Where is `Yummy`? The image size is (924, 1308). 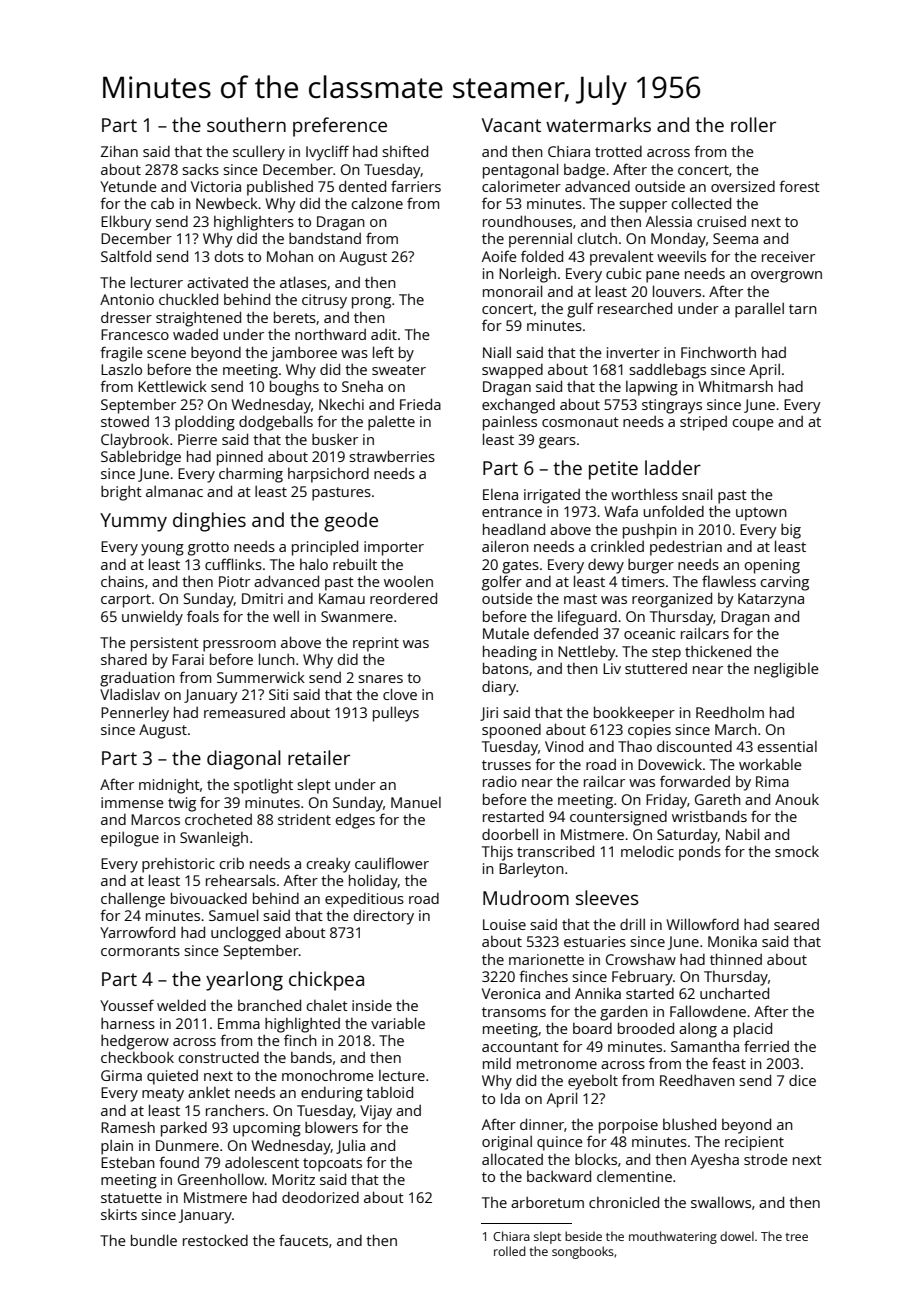
Yummy is located at coordinates (133, 522).
